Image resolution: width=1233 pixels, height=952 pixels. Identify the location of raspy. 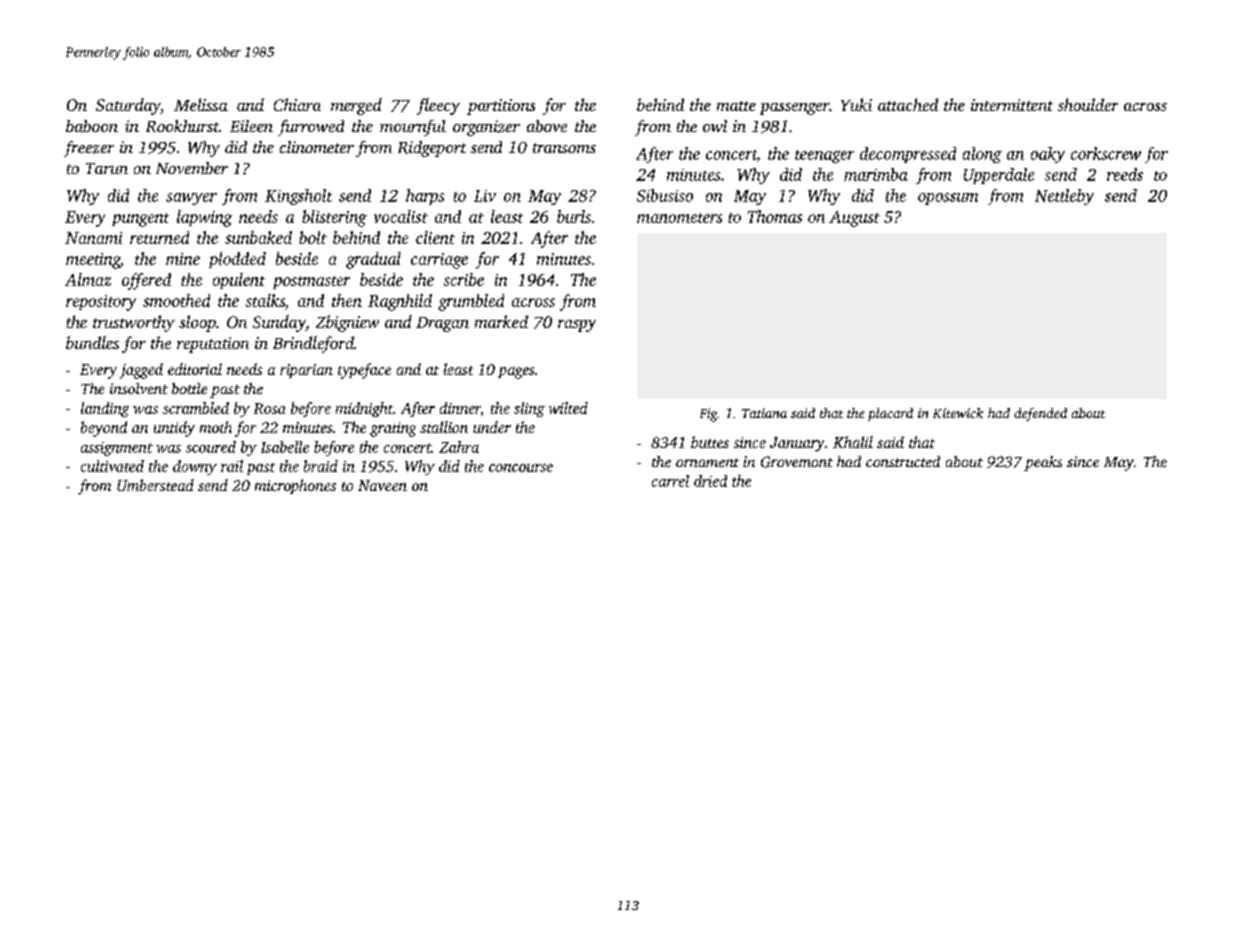
(577, 326).
